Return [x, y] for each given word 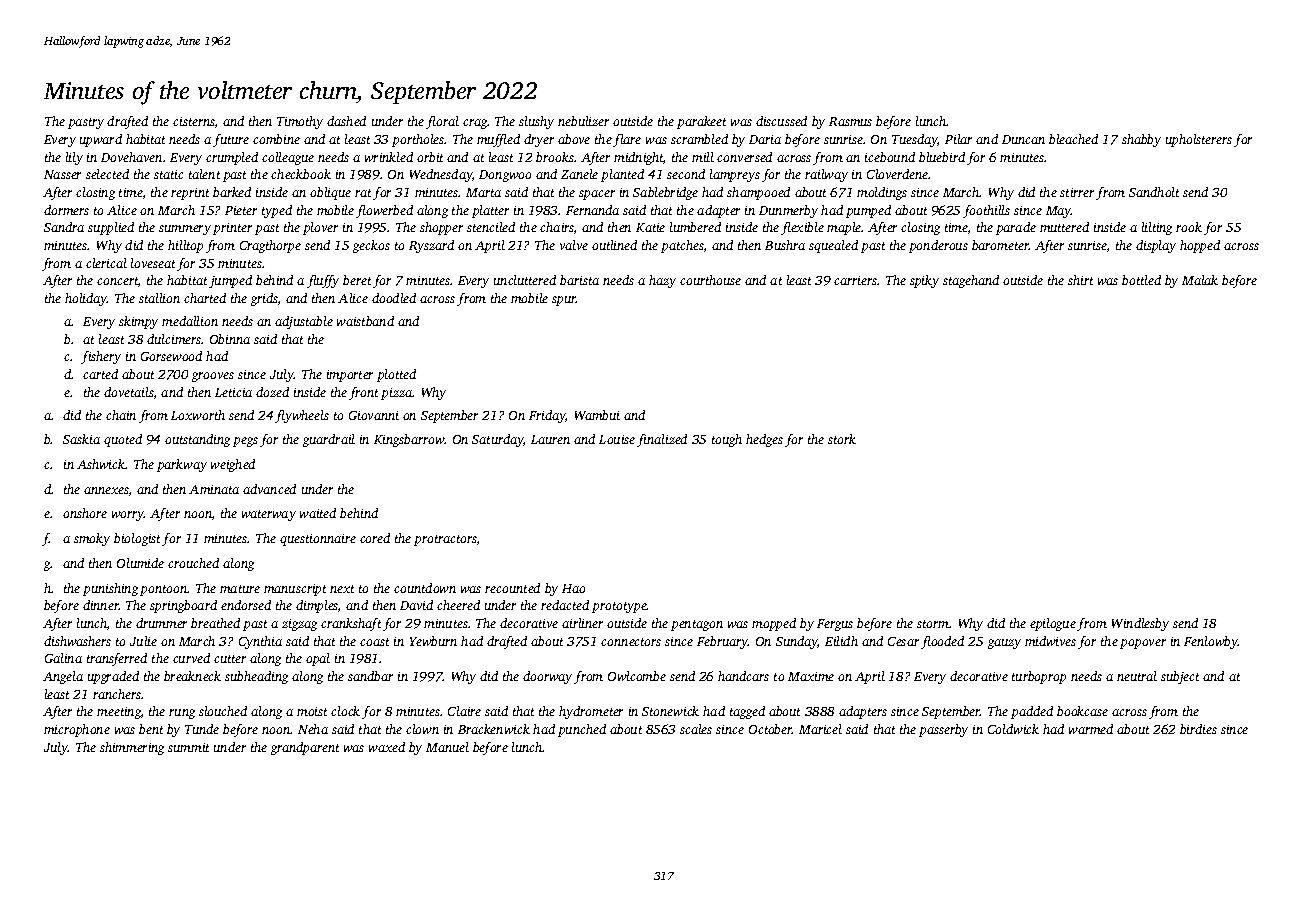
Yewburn [433, 641]
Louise [617, 439]
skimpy [138, 322]
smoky [92, 539]
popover [1143, 644]
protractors [445, 540]
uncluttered [525, 280]
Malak [1200, 280]
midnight [639, 158]
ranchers [117, 694]
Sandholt [1154, 192]
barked [232, 192]
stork [842, 439]
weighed [233, 465]
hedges [764, 440]
